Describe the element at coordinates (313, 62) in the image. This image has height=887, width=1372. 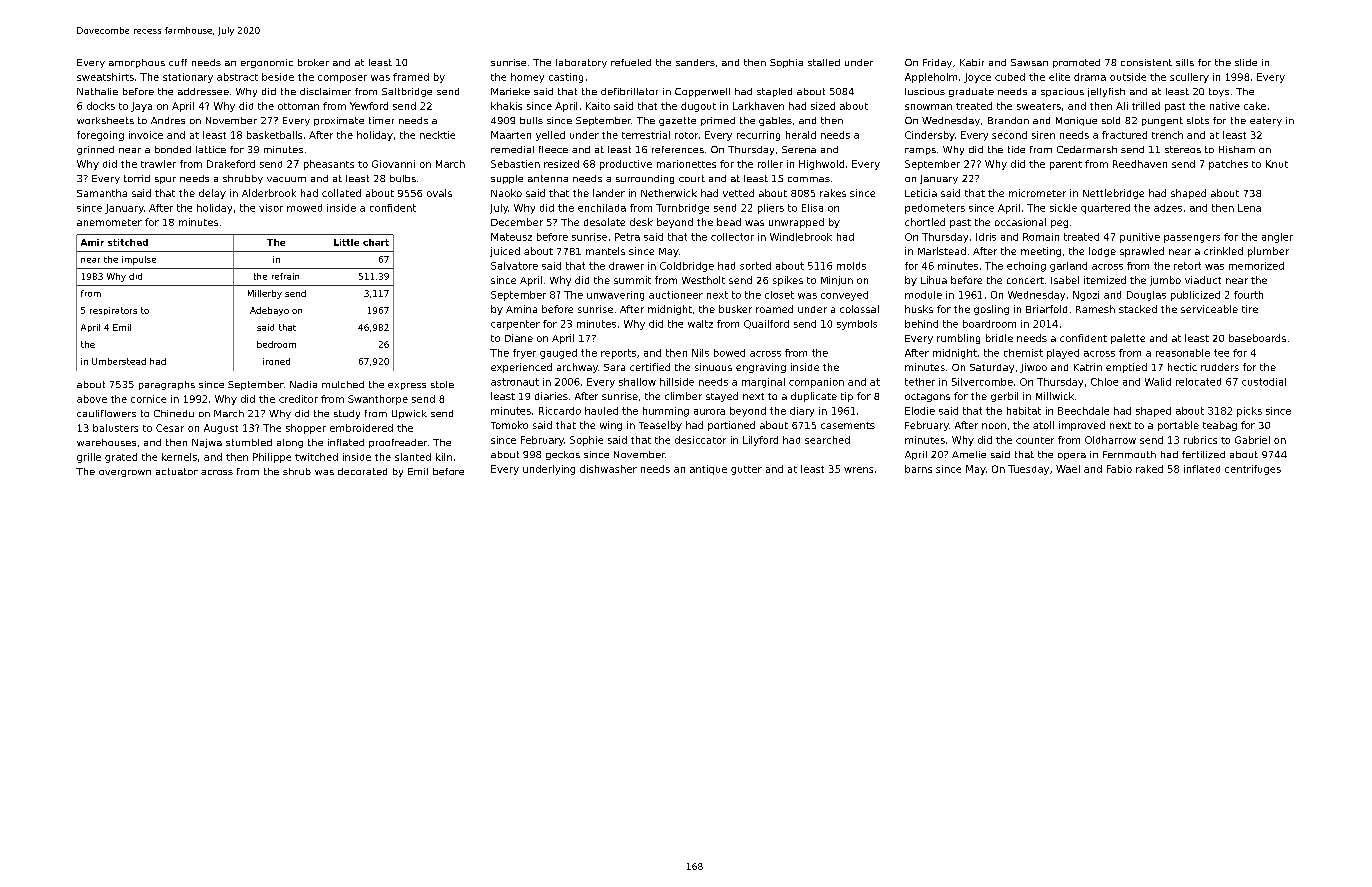
I see `broker` at that location.
